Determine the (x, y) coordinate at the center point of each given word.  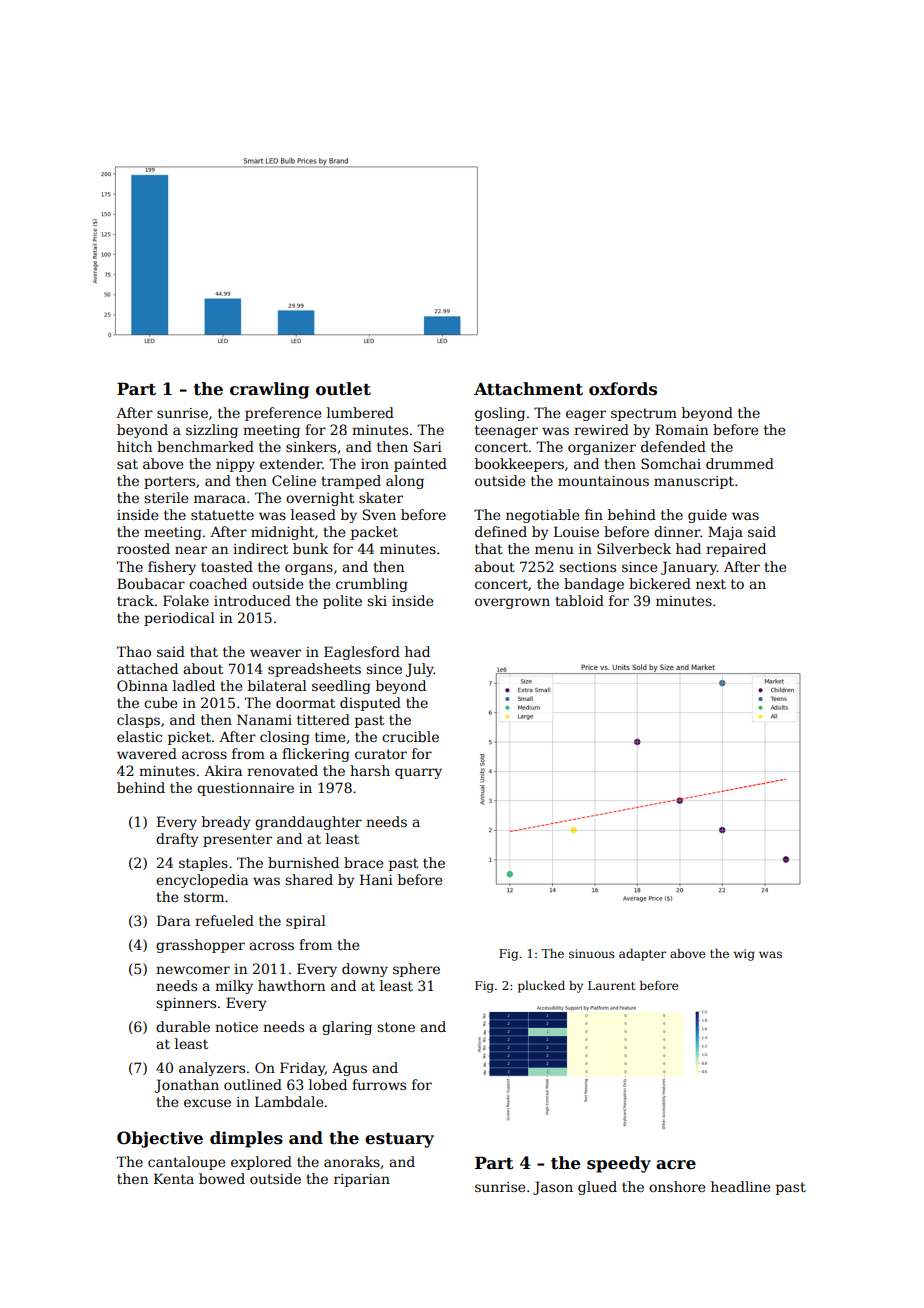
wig (744, 955)
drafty (177, 840)
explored (261, 1163)
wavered (147, 753)
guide (707, 516)
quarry (418, 773)
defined (501, 531)
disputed (370, 704)
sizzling (212, 431)
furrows (379, 1084)
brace (363, 862)
